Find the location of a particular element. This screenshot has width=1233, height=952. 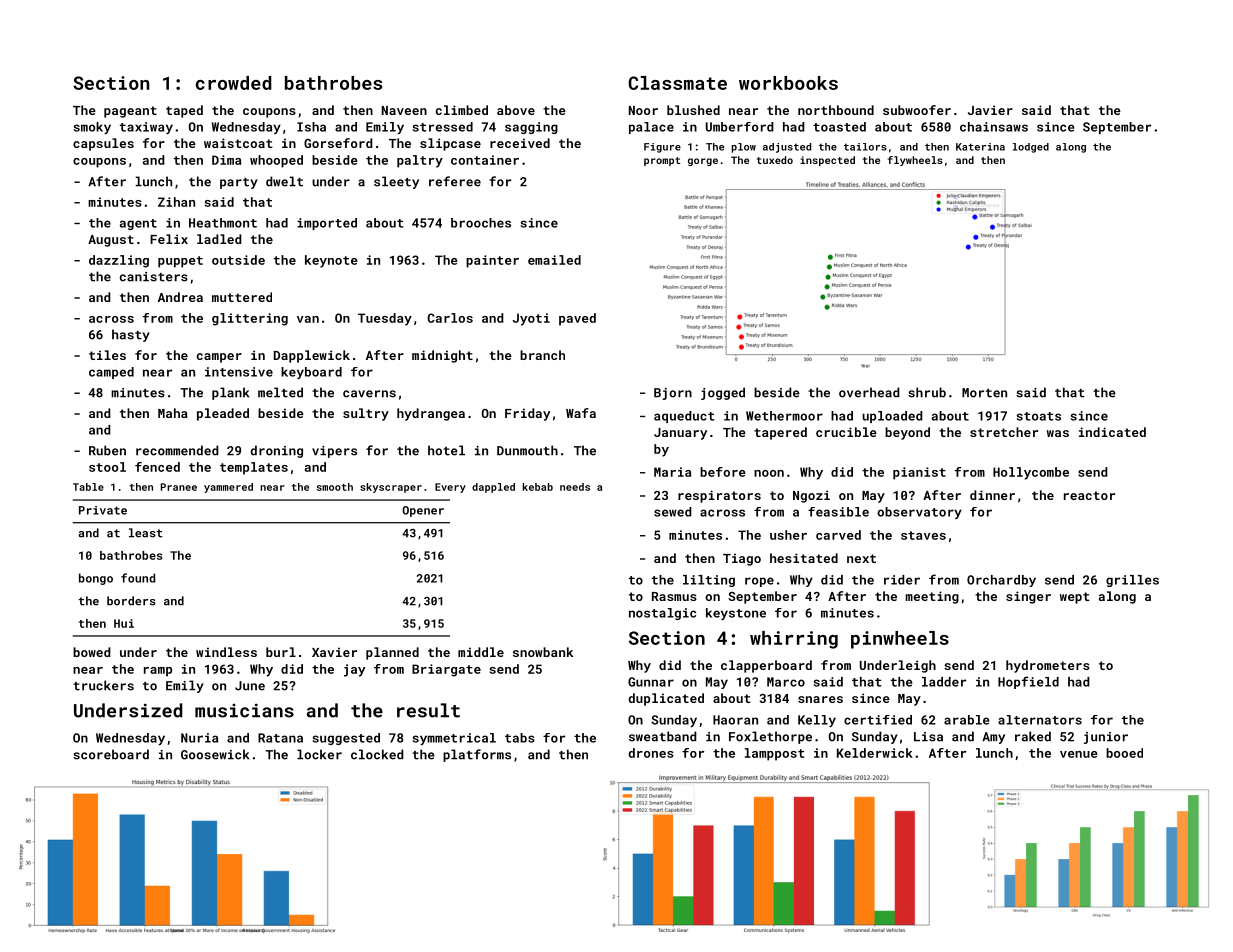

Javier is located at coordinates (990, 110).
